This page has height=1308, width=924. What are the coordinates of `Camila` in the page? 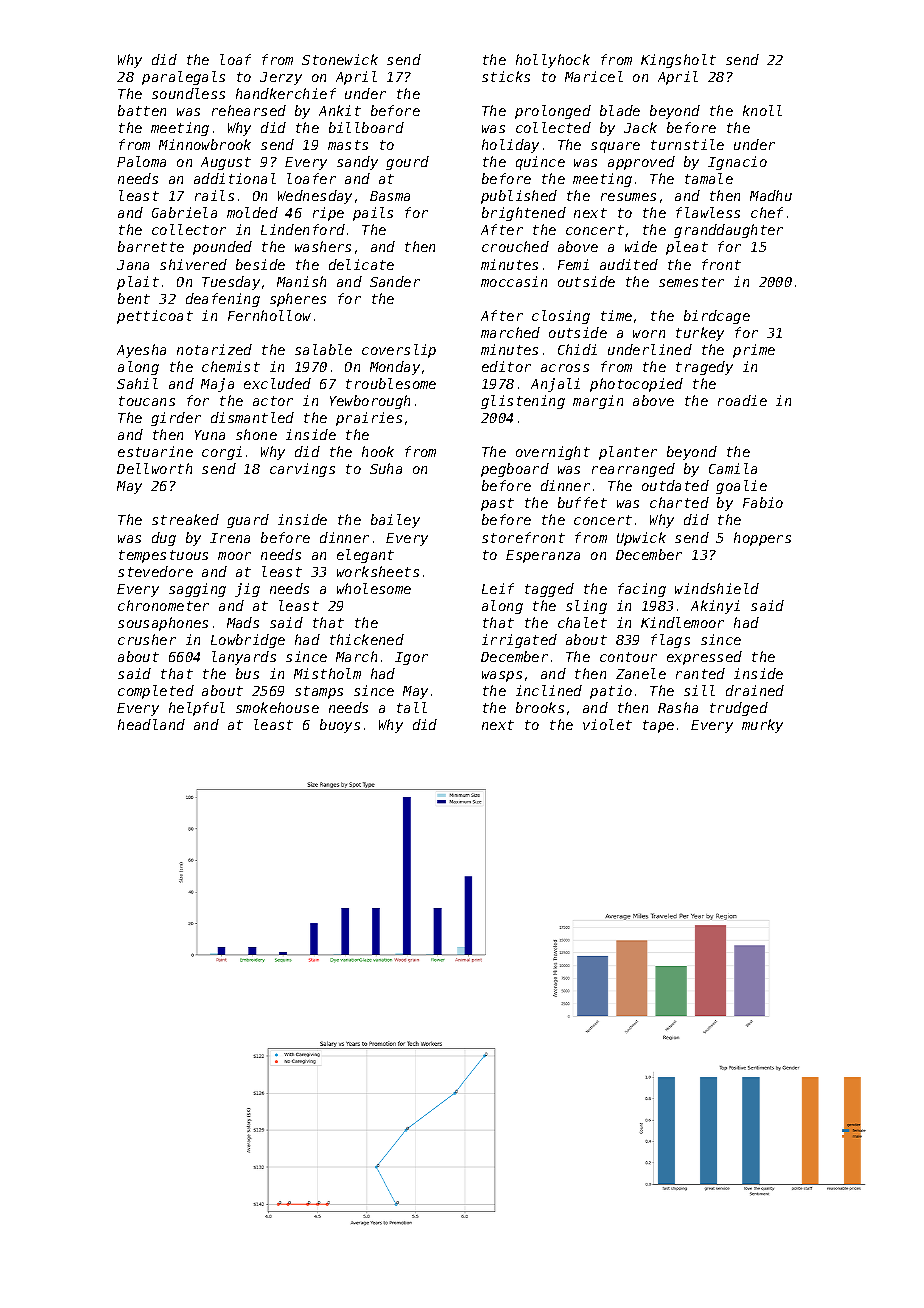 It's located at (733, 468).
